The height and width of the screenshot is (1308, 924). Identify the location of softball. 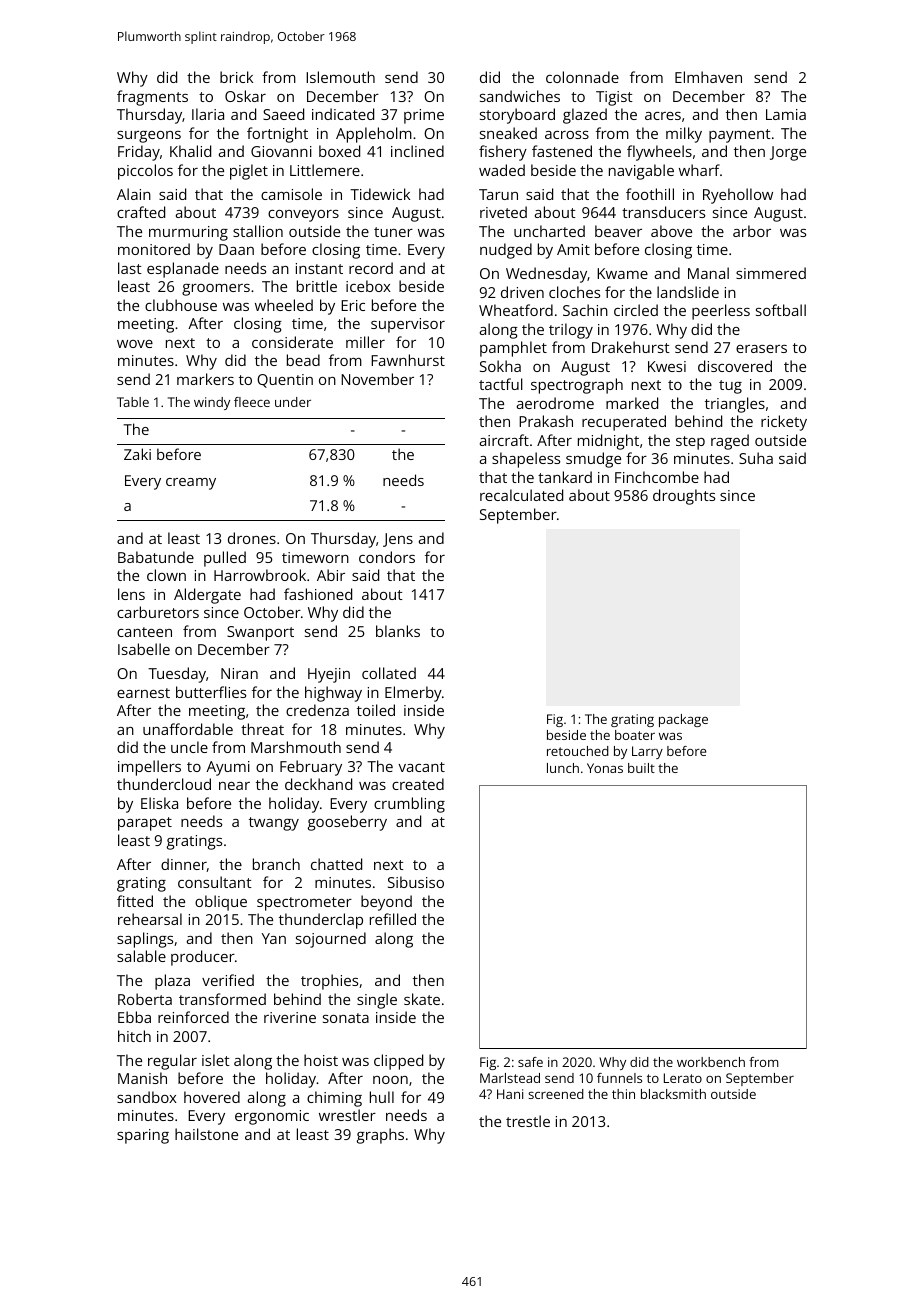
(781, 310).
